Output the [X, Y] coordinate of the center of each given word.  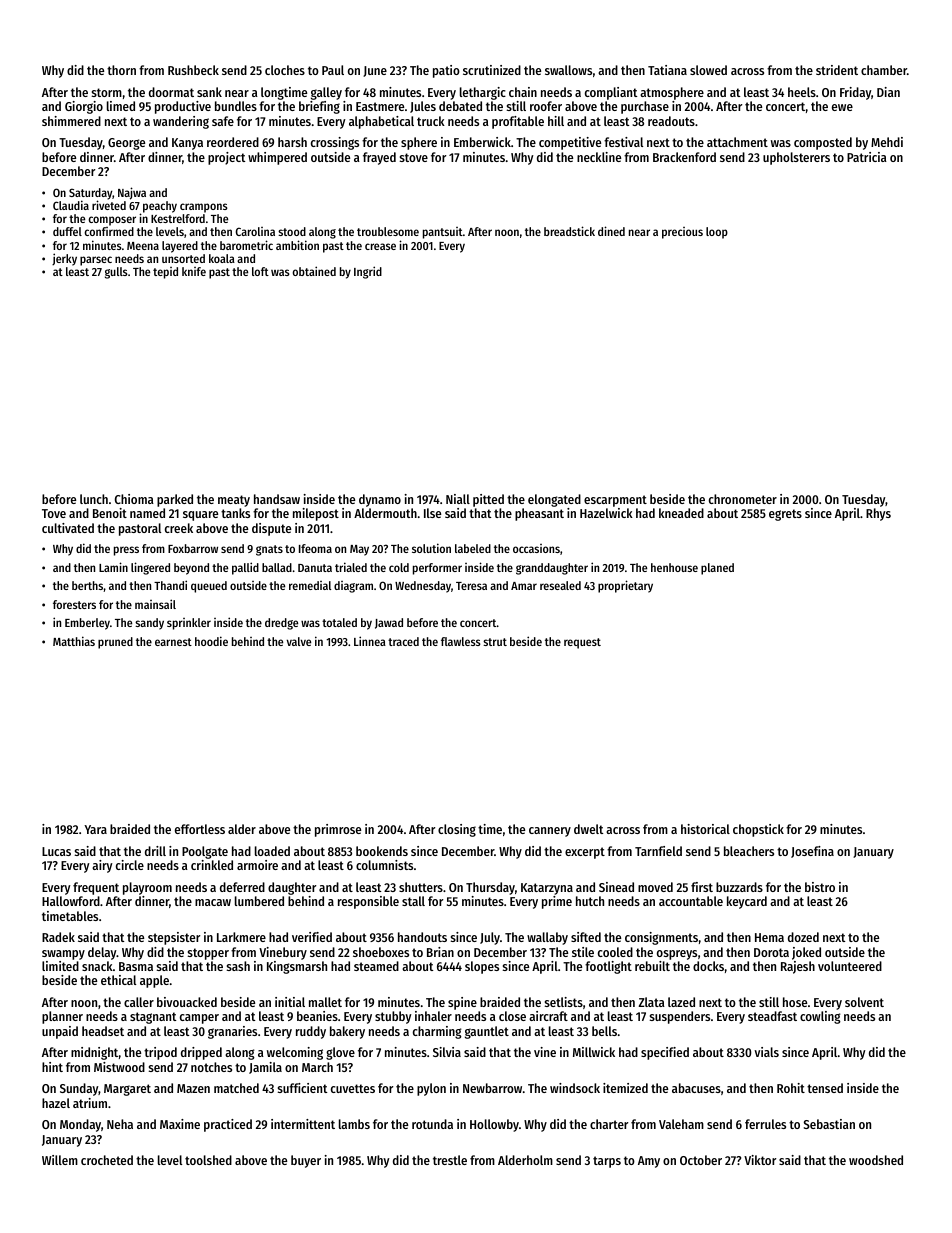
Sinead [616, 887]
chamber [884, 70]
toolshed [208, 1160]
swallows [568, 70]
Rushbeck [193, 70]
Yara [95, 829]
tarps [607, 1162]
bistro [820, 887]
